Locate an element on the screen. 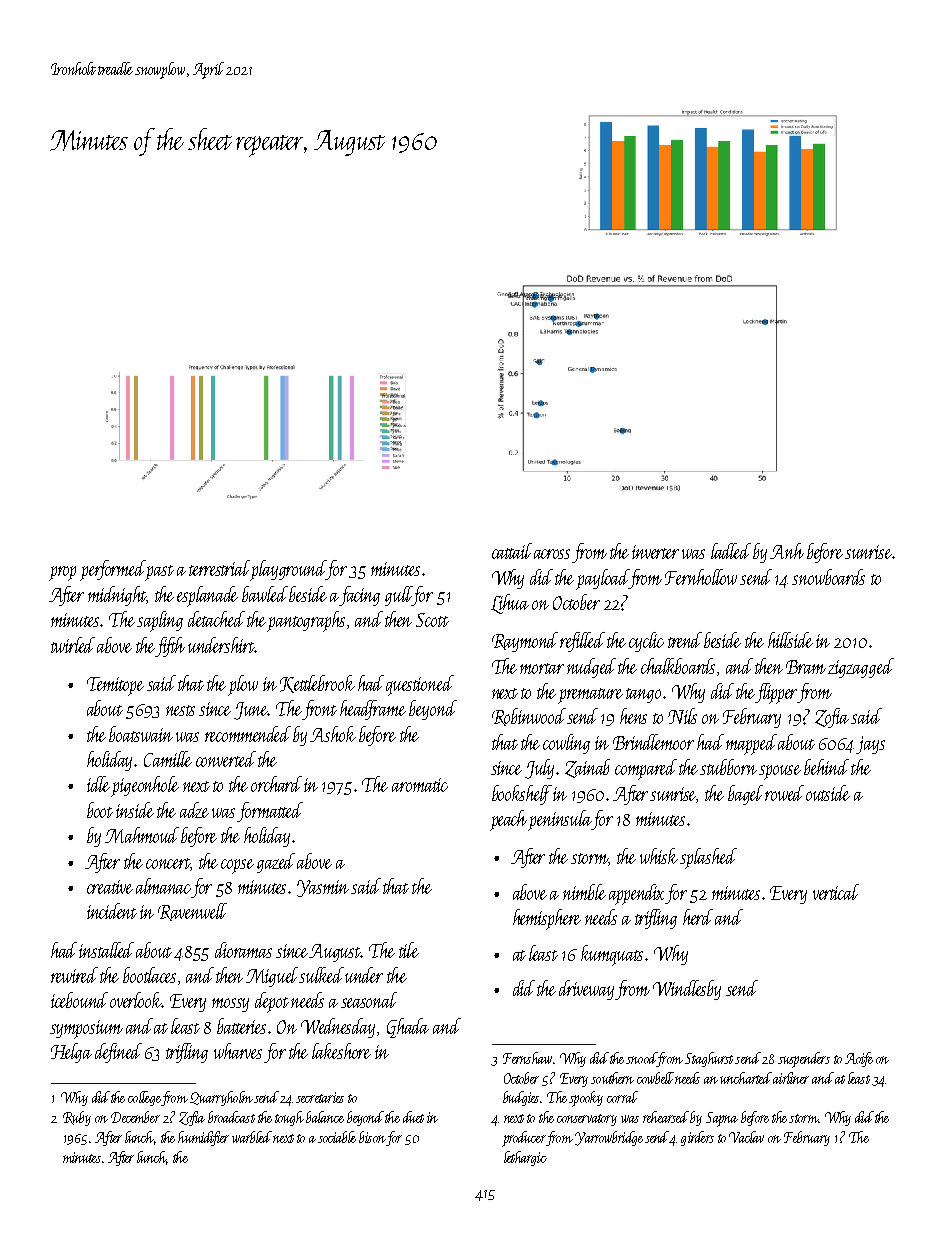 This screenshot has height=1233, width=952. humidifier is located at coordinates (203, 1138).
